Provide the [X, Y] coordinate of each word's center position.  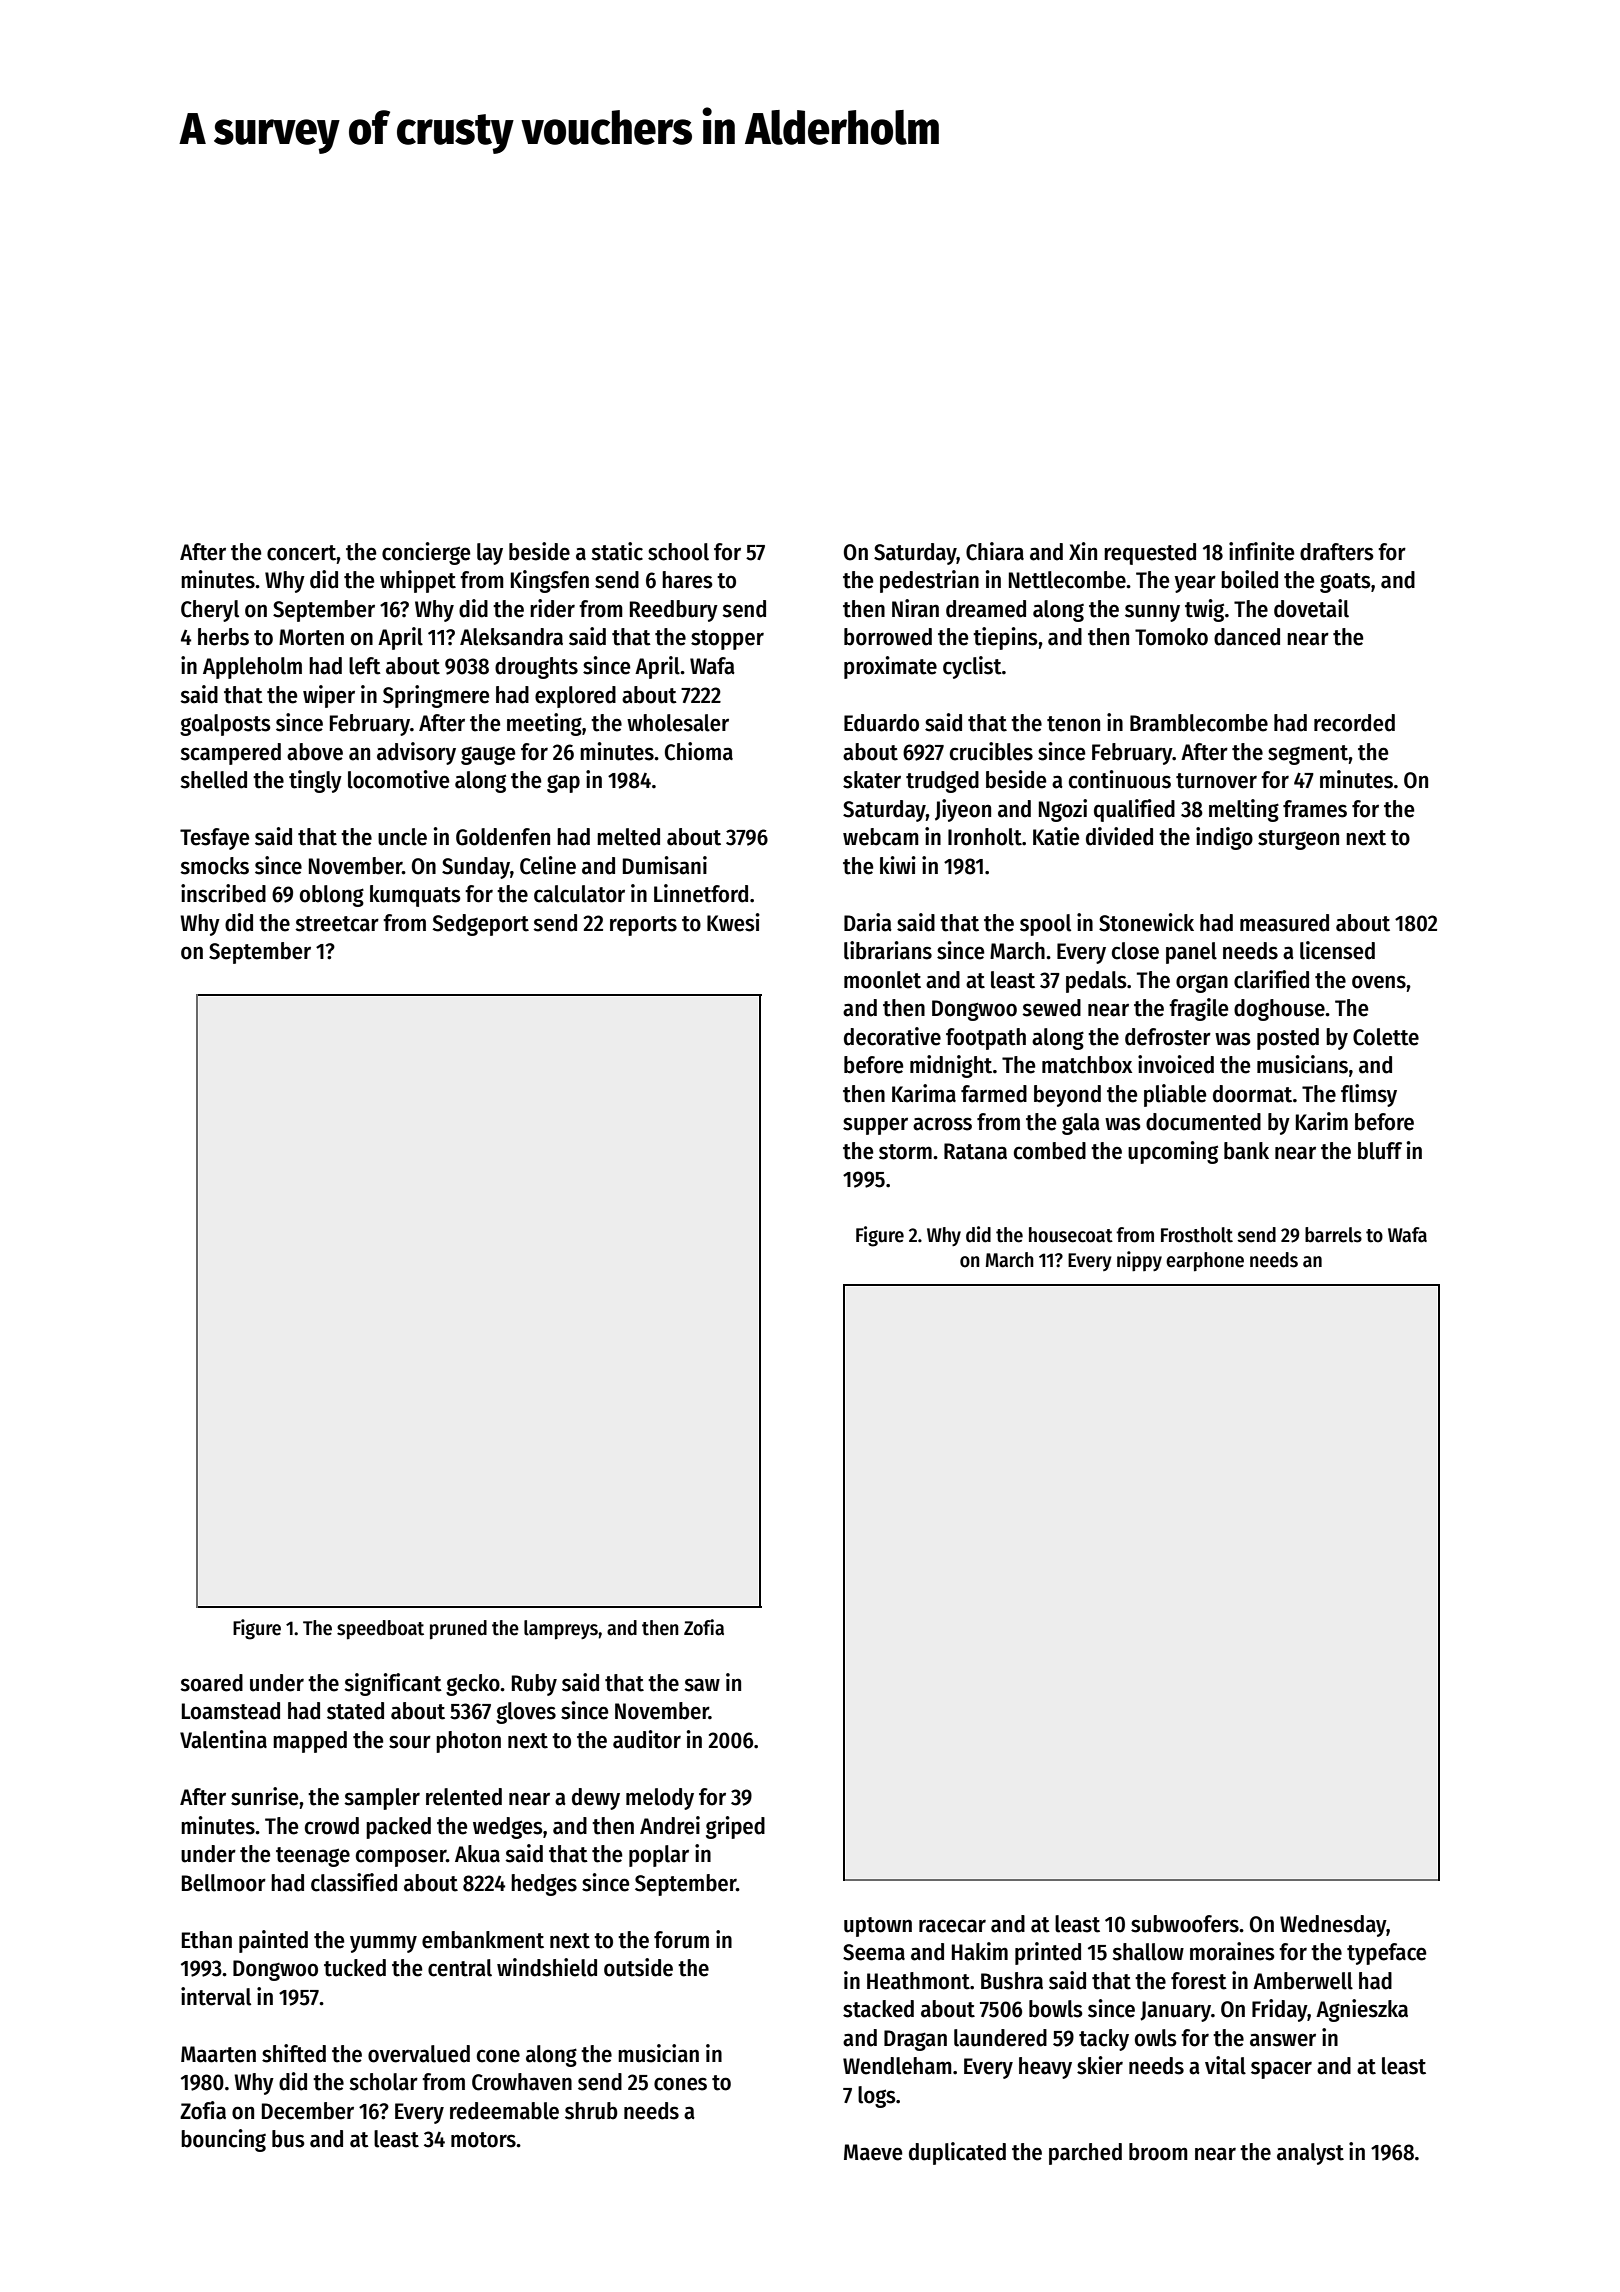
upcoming [1173, 1152]
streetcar [337, 924]
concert [302, 553]
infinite [1262, 551]
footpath [986, 1039]
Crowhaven [522, 2082]
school [678, 552]
